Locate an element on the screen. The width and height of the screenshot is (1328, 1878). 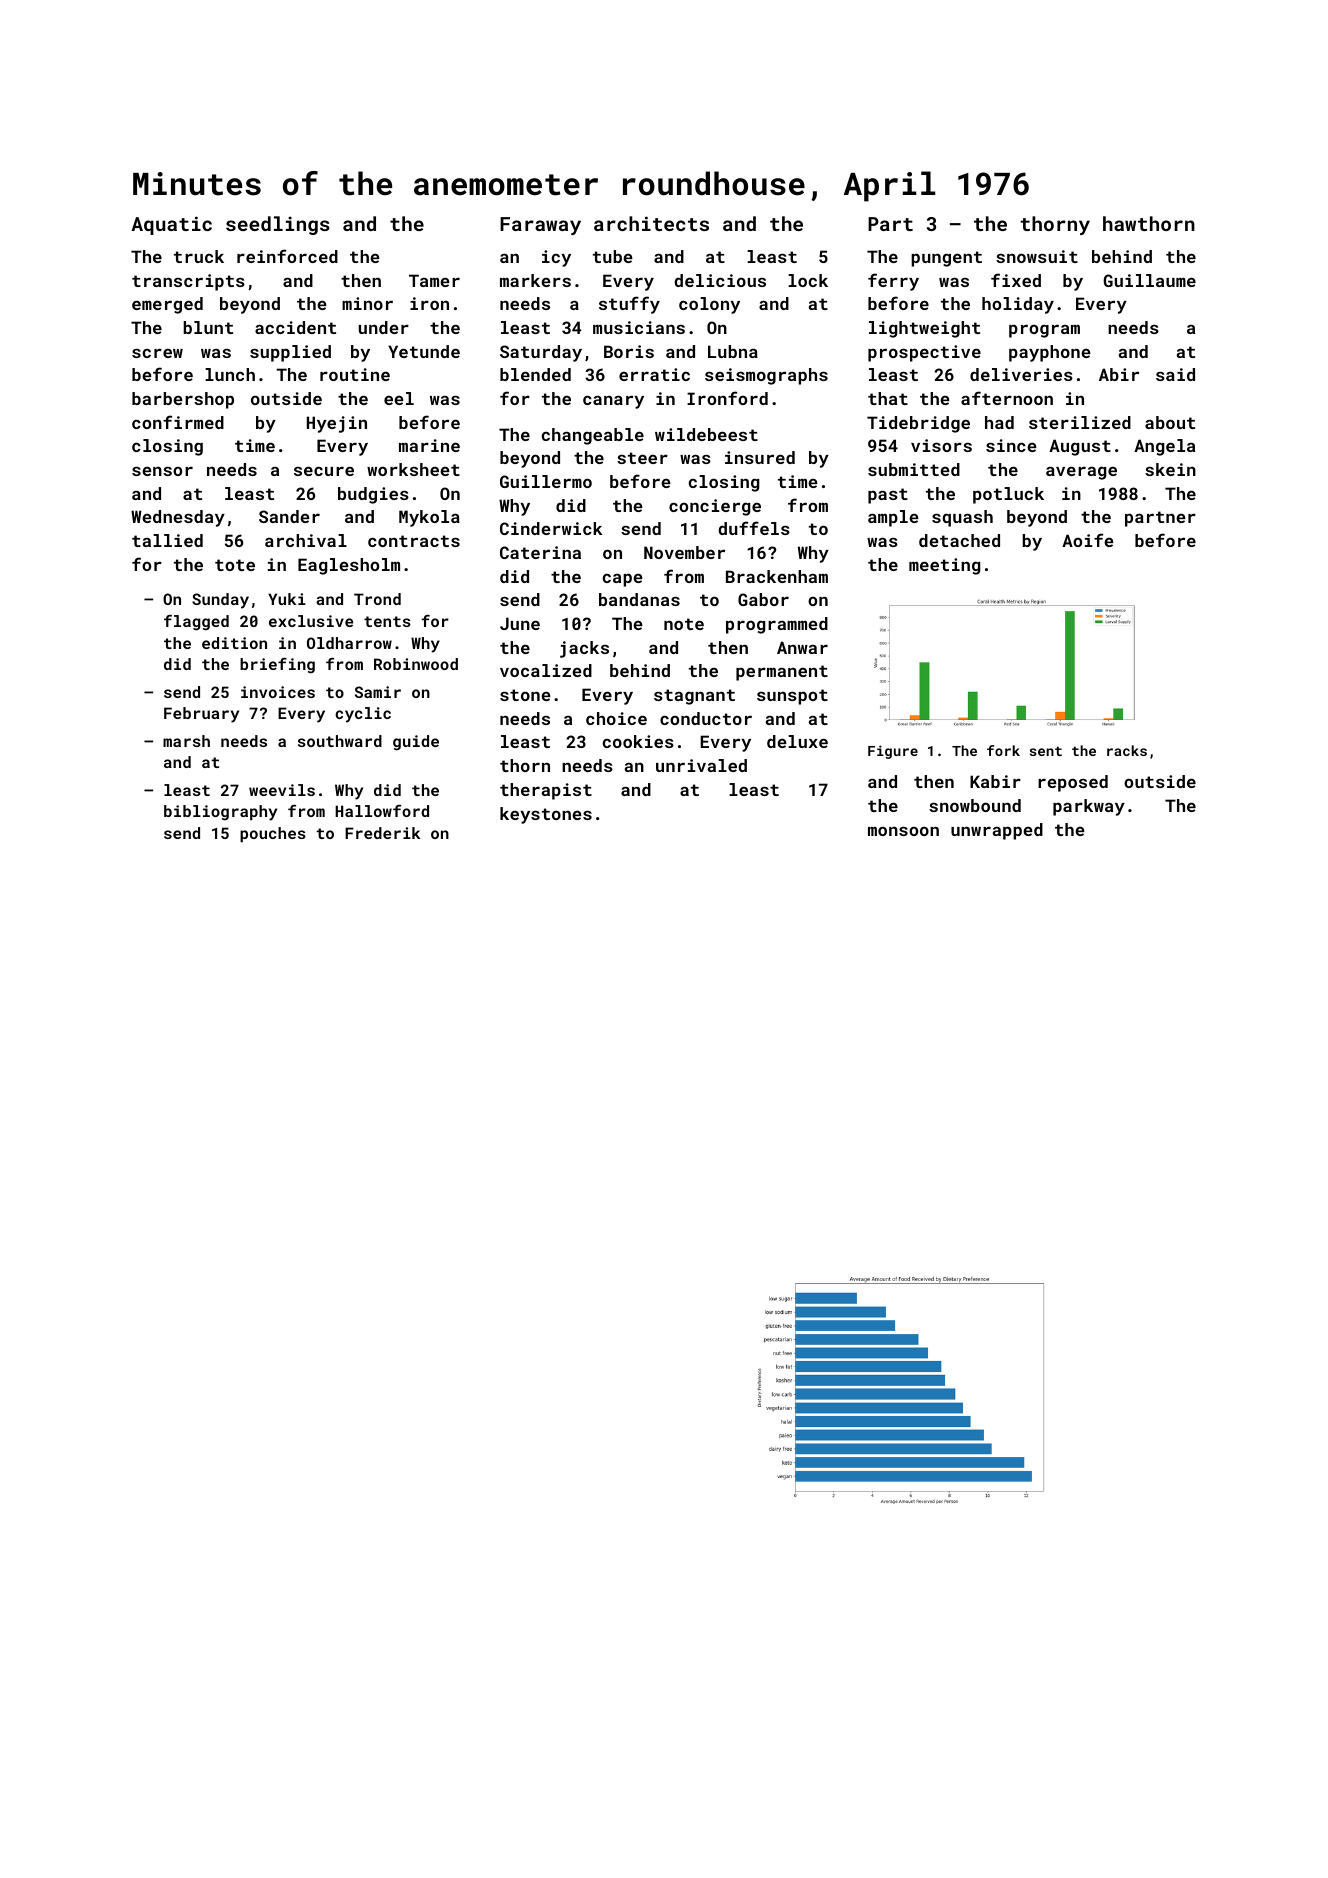
tote is located at coordinates (235, 565).
